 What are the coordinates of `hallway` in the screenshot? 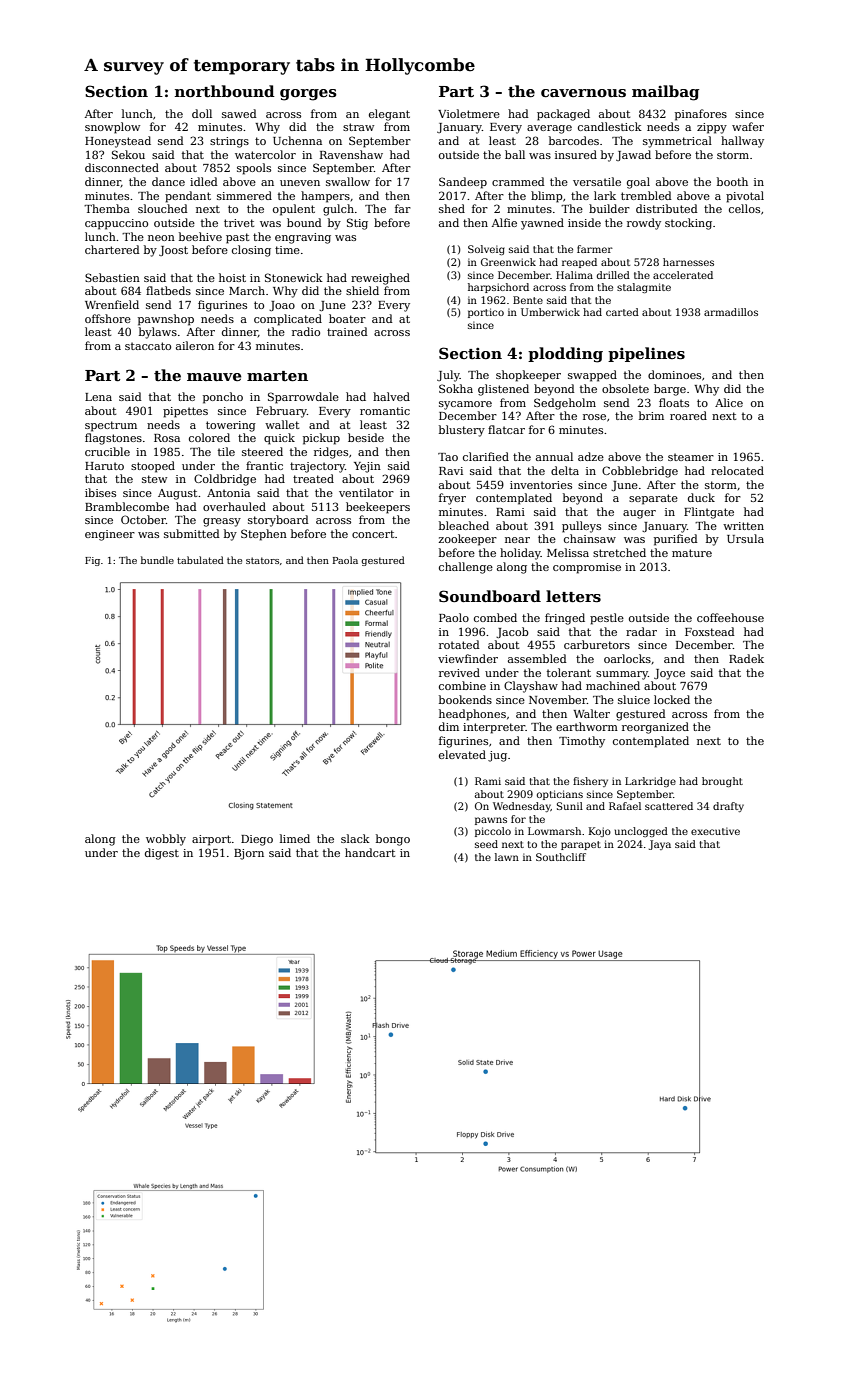 It's located at (742, 142).
